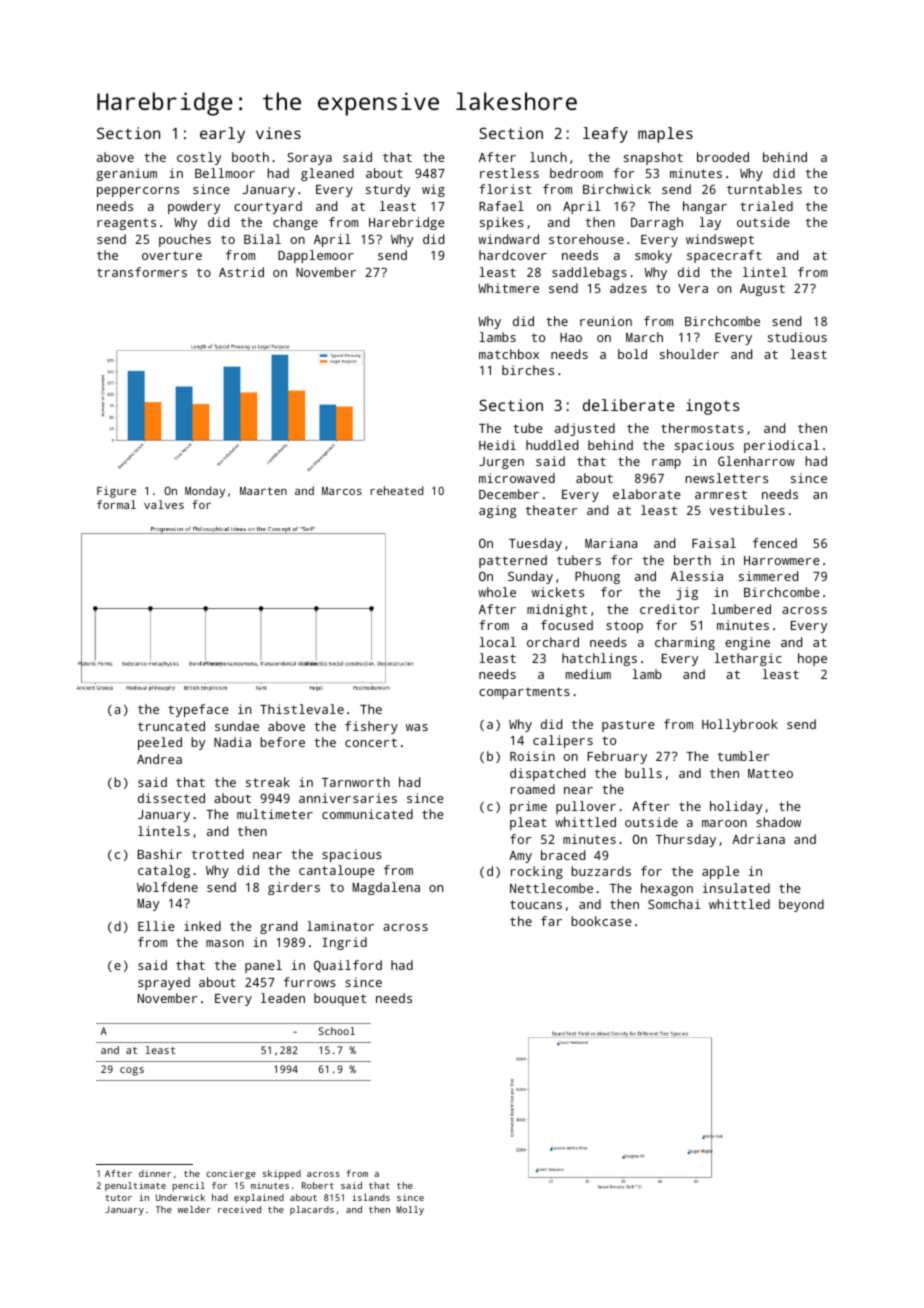 Image resolution: width=924 pixels, height=1308 pixels. I want to click on Magdalena, so click(386, 888).
